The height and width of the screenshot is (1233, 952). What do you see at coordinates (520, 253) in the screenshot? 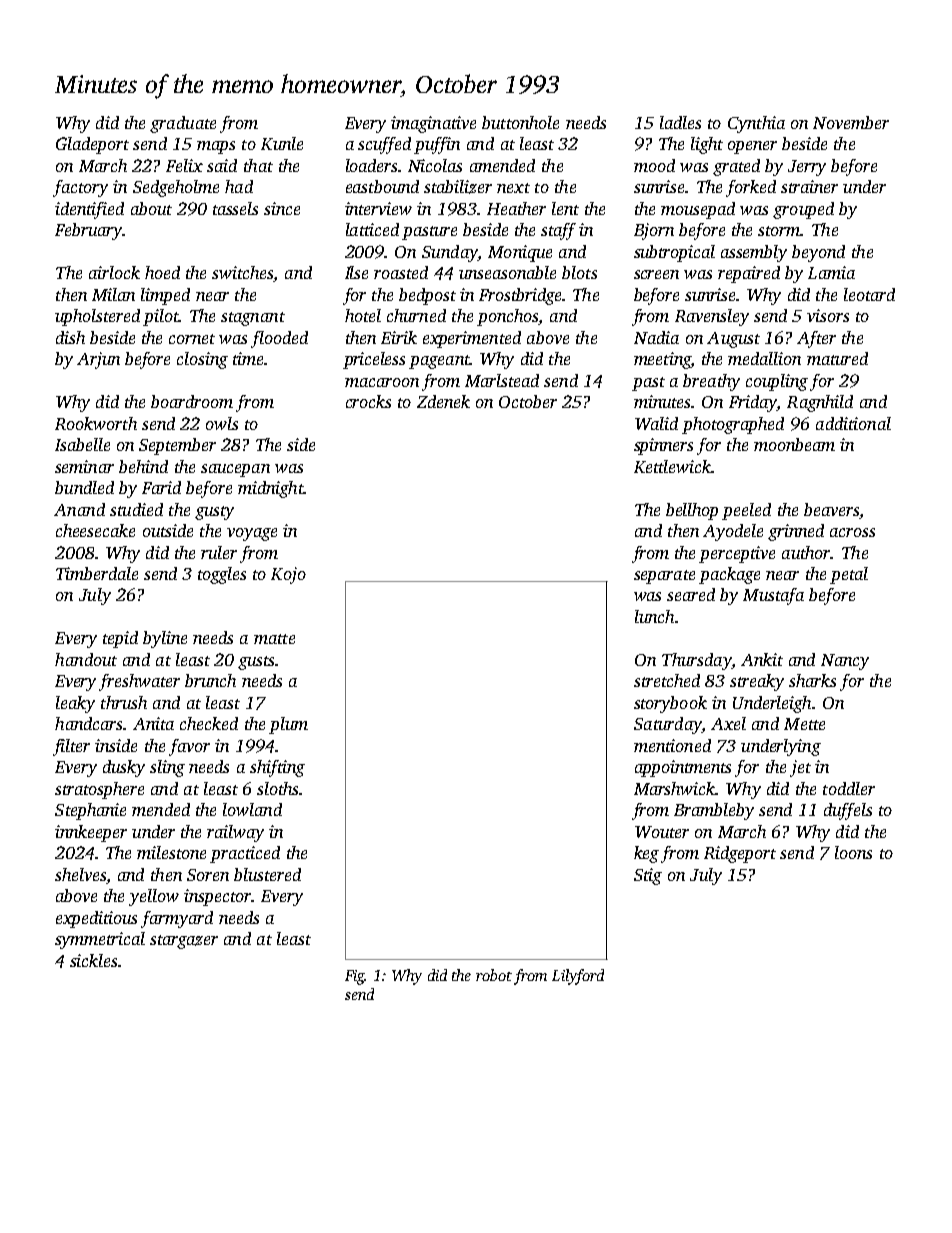
I see `Monique` at bounding box center [520, 253].
